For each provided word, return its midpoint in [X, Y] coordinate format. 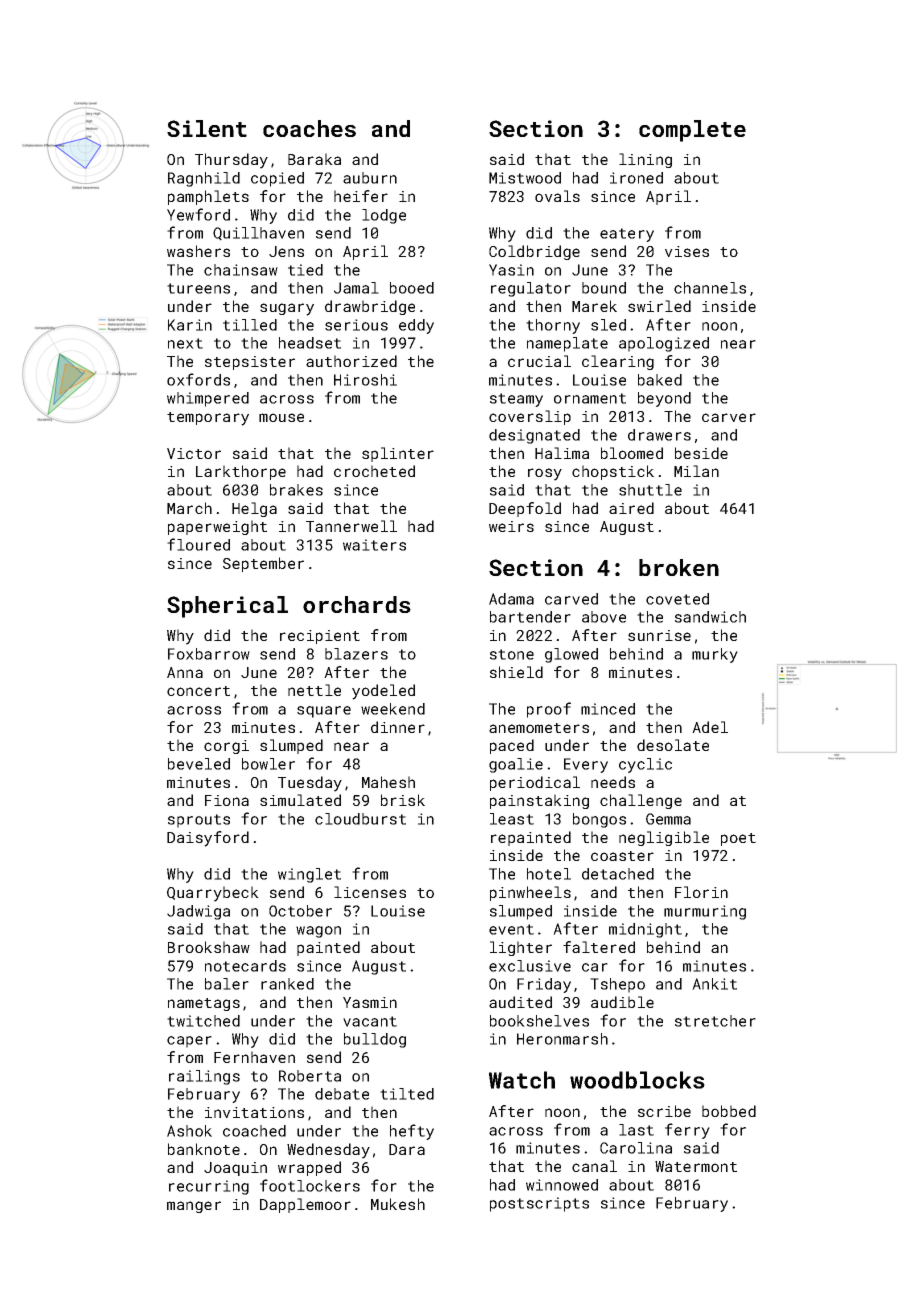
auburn [370, 178]
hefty [412, 1132]
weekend [393, 709]
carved [571, 599]
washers [198, 251]
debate [342, 1094]
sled [608, 325]
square [324, 712]
